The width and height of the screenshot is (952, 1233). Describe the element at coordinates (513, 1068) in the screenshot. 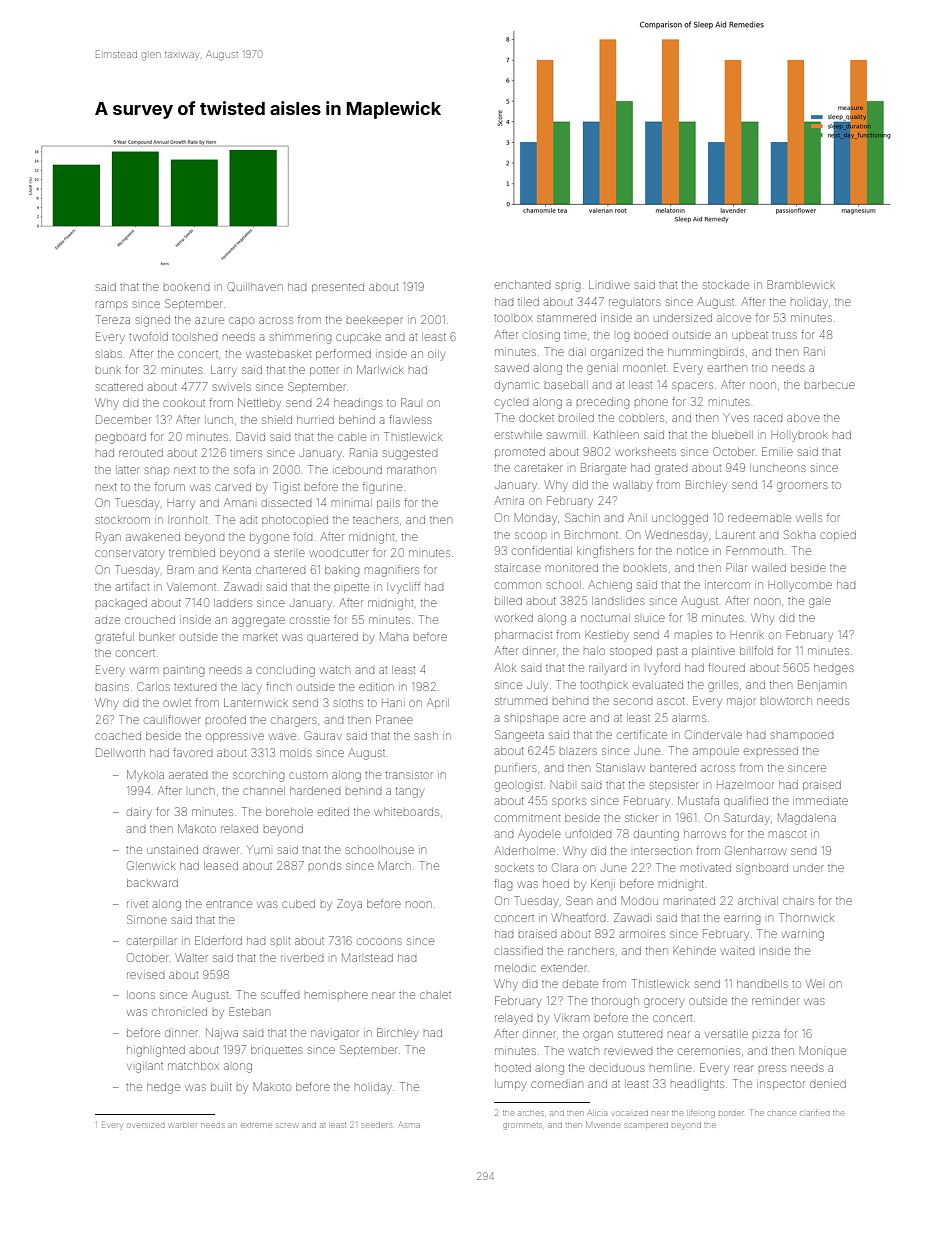

I see `hooted` at that location.
